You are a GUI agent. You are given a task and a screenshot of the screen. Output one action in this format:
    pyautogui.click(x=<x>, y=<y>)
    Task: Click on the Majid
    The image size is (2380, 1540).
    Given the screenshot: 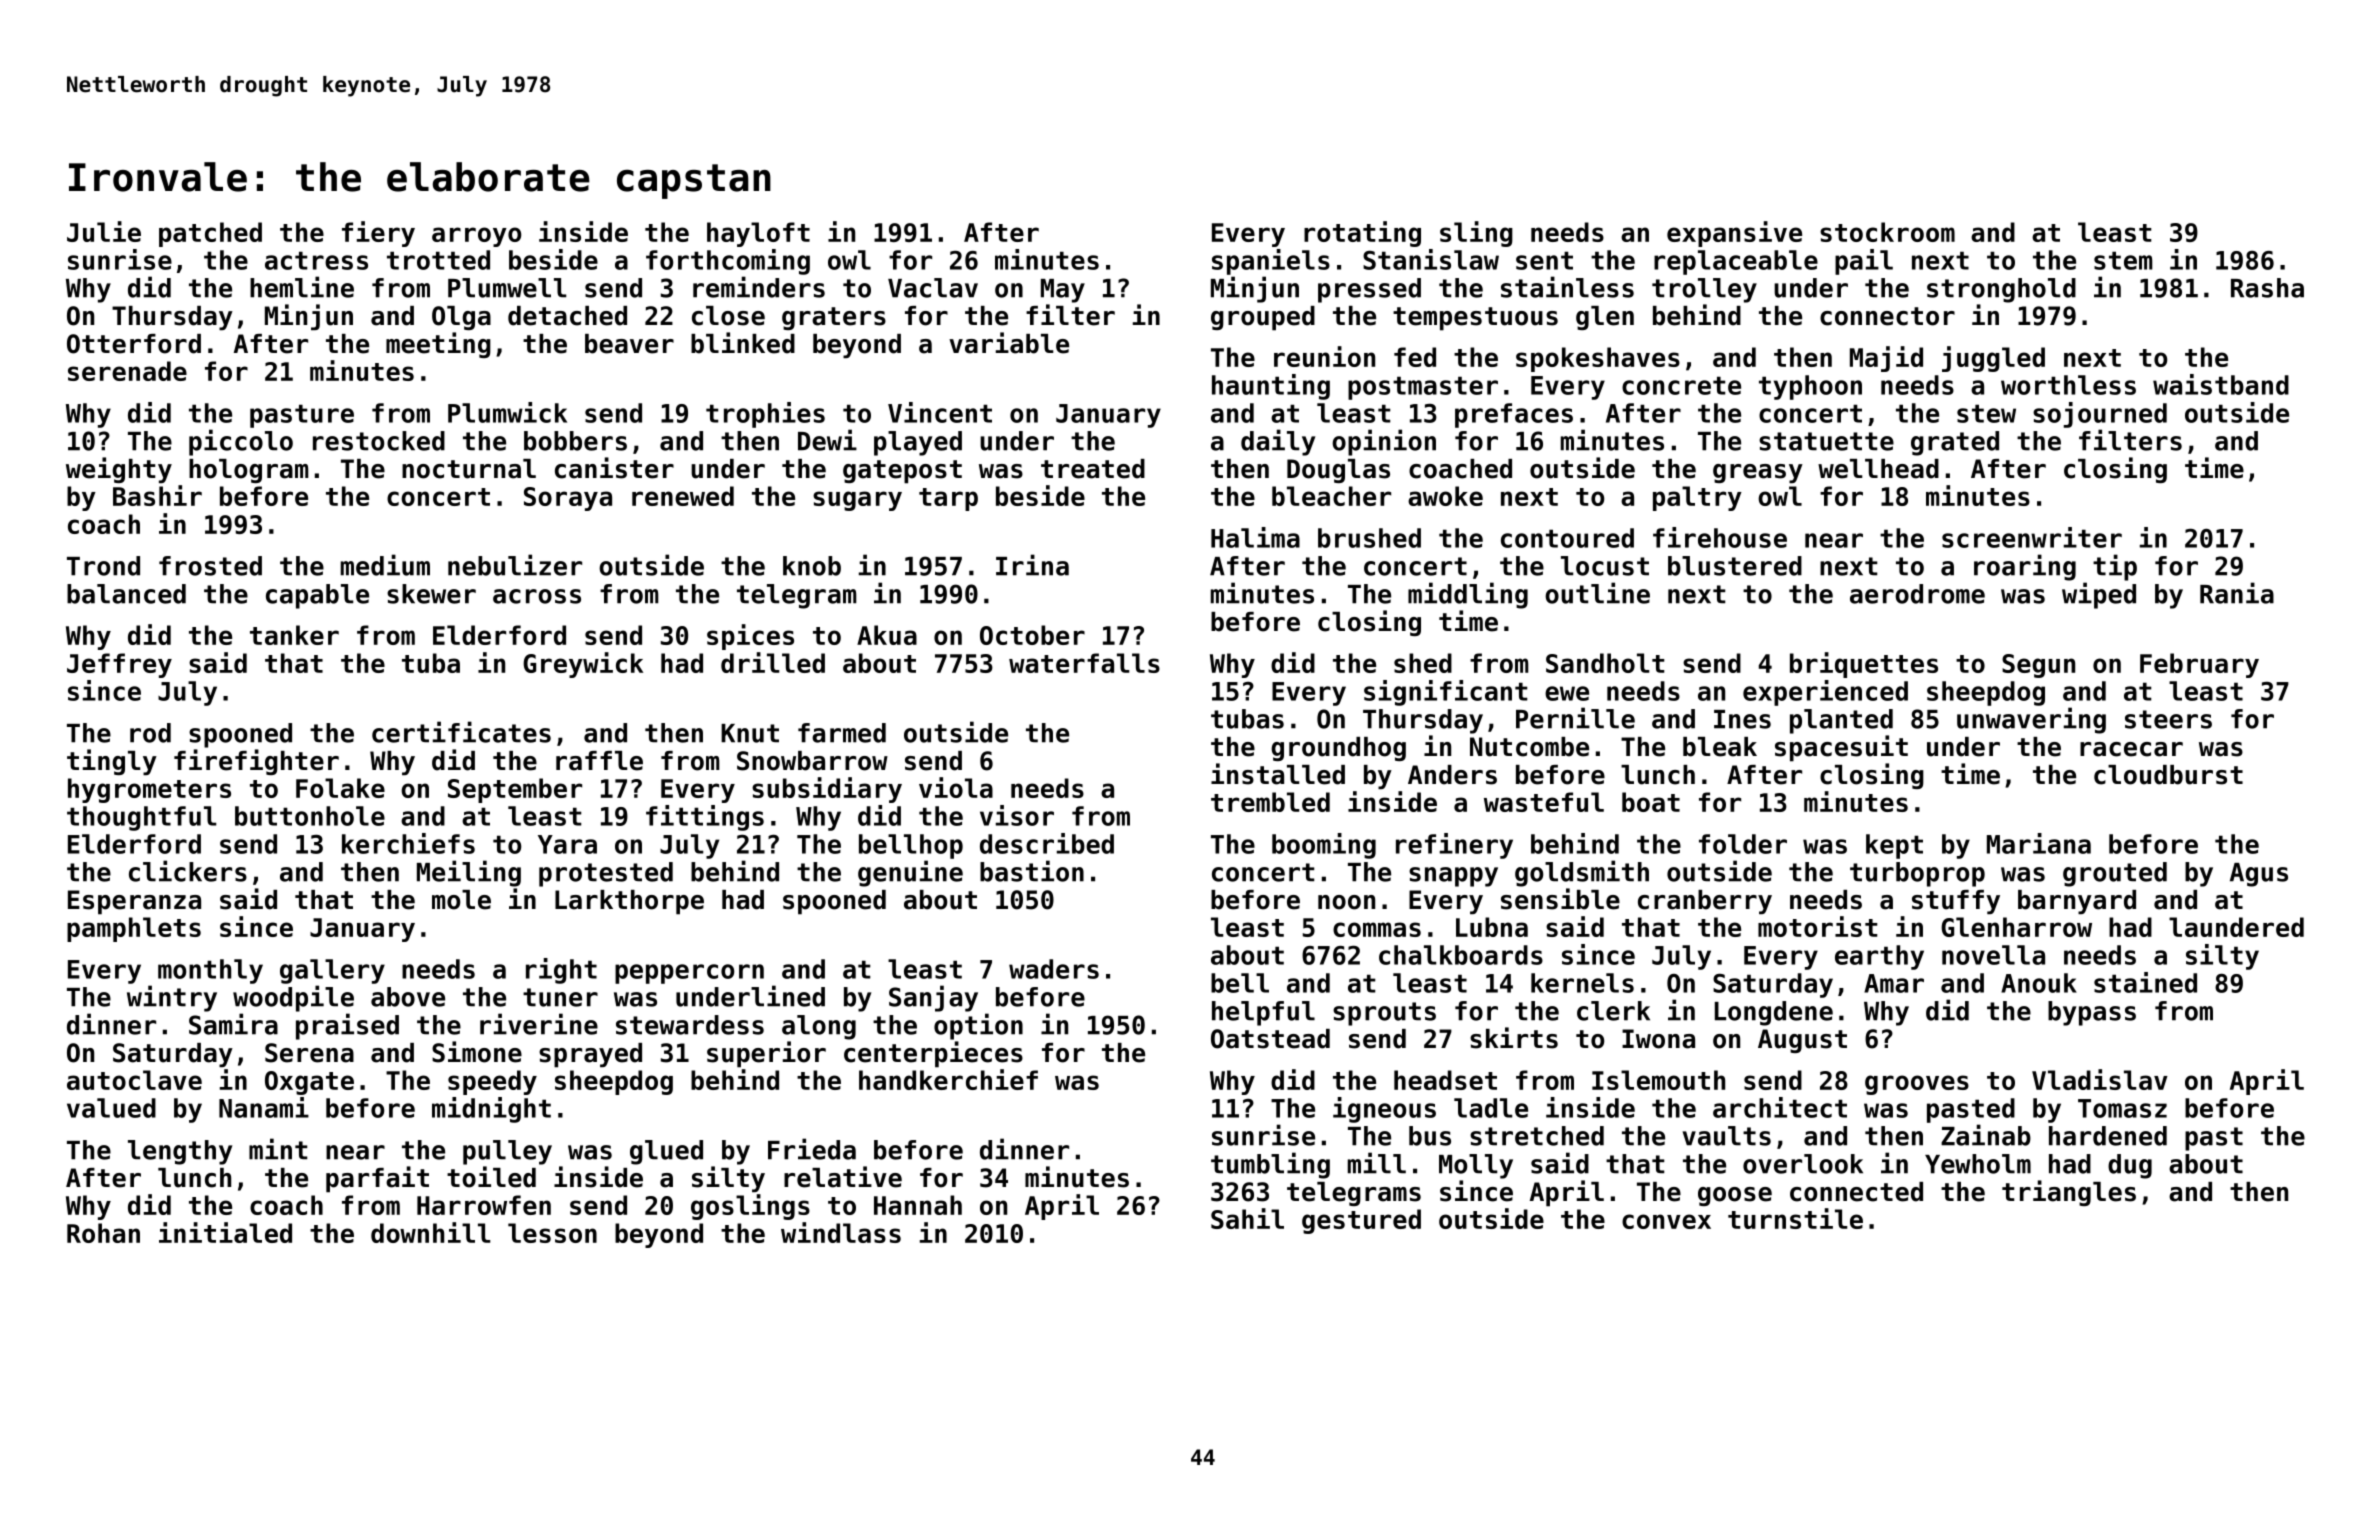 What is the action you would take?
    pyautogui.click(x=1886, y=359)
